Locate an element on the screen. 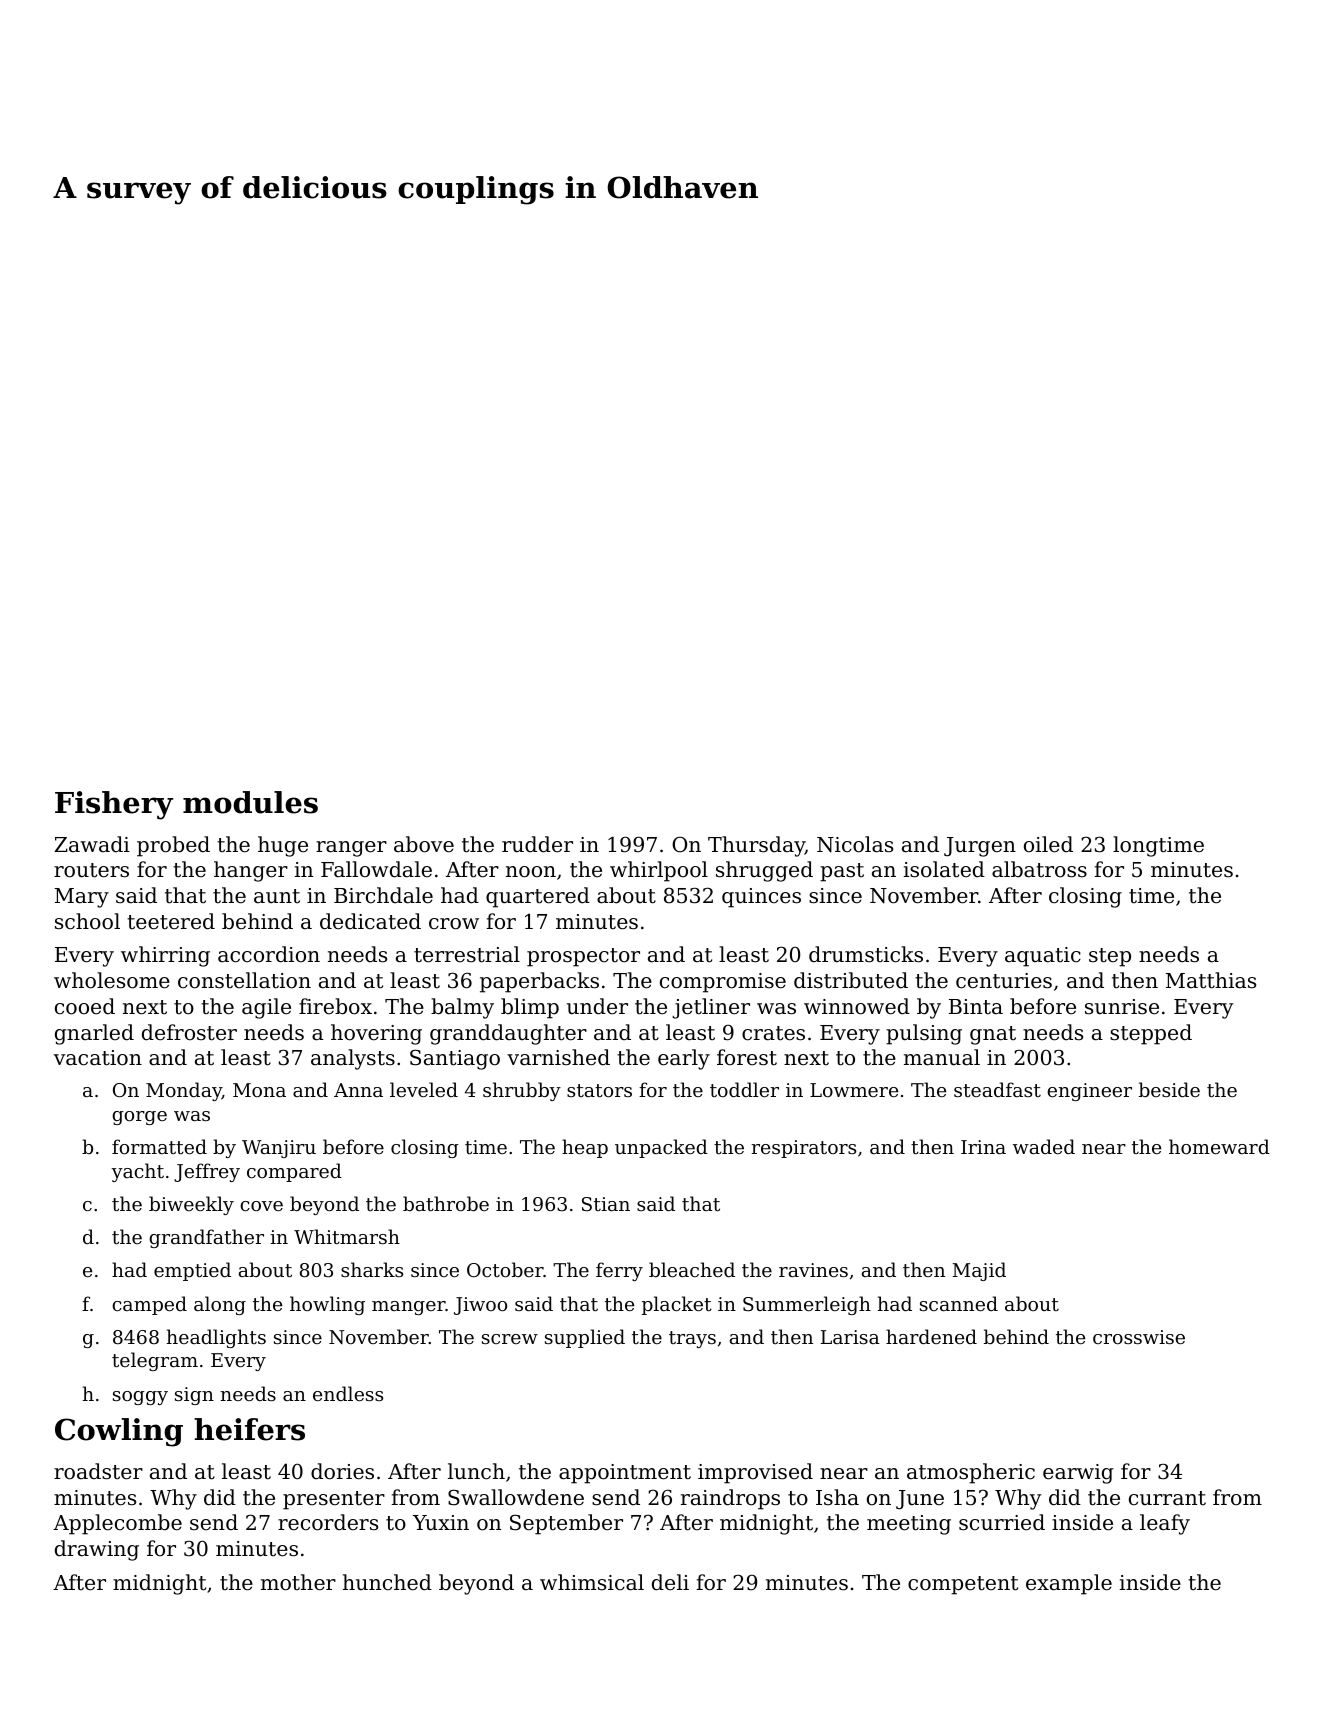 The width and height of the screenshot is (1328, 1718). steadfast is located at coordinates (997, 1089).
